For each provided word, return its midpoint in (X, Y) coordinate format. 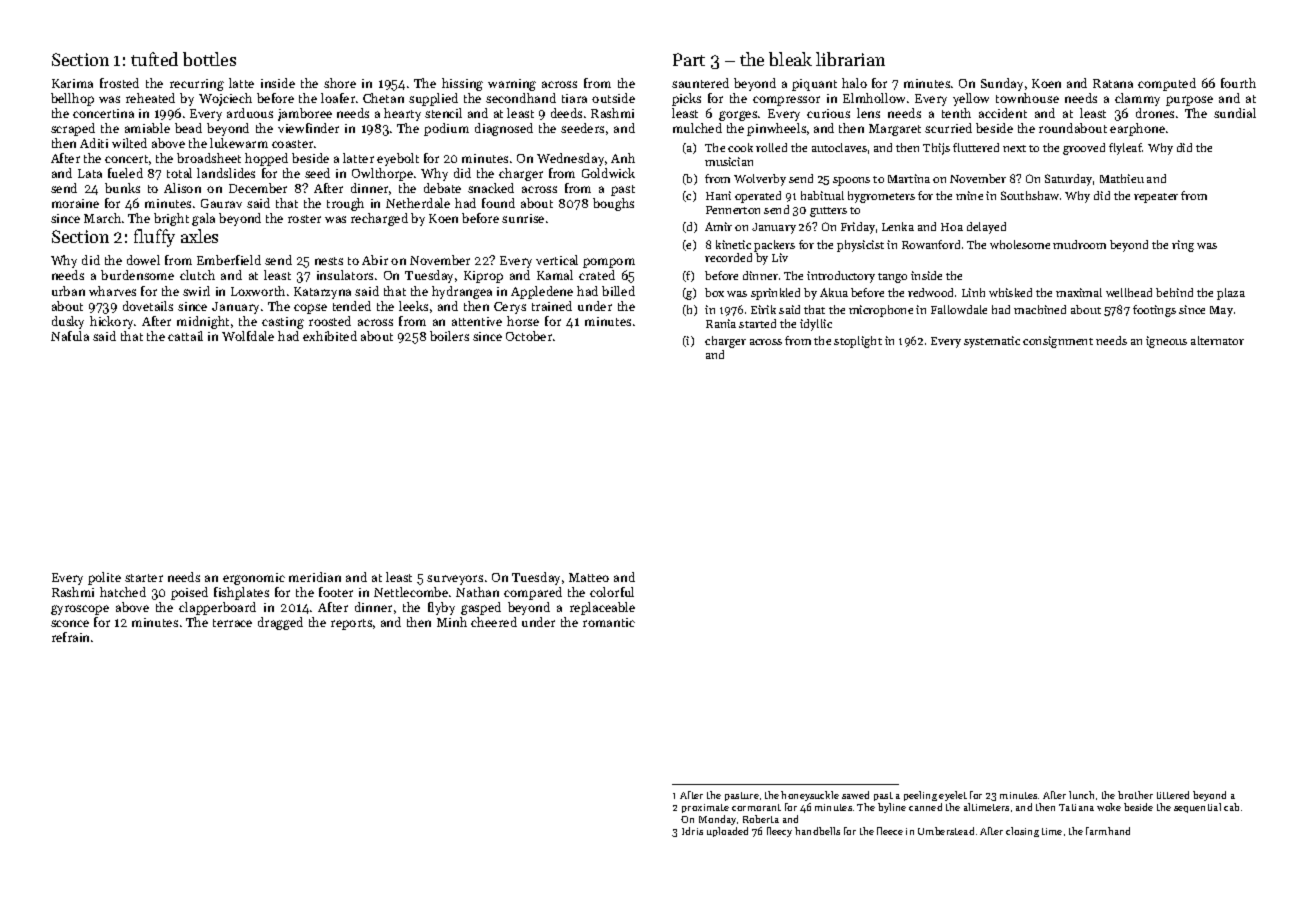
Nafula (70, 336)
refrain (70, 637)
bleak (790, 59)
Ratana (1113, 83)
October (529, 336)
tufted (154, 59)
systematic (992, 342)
